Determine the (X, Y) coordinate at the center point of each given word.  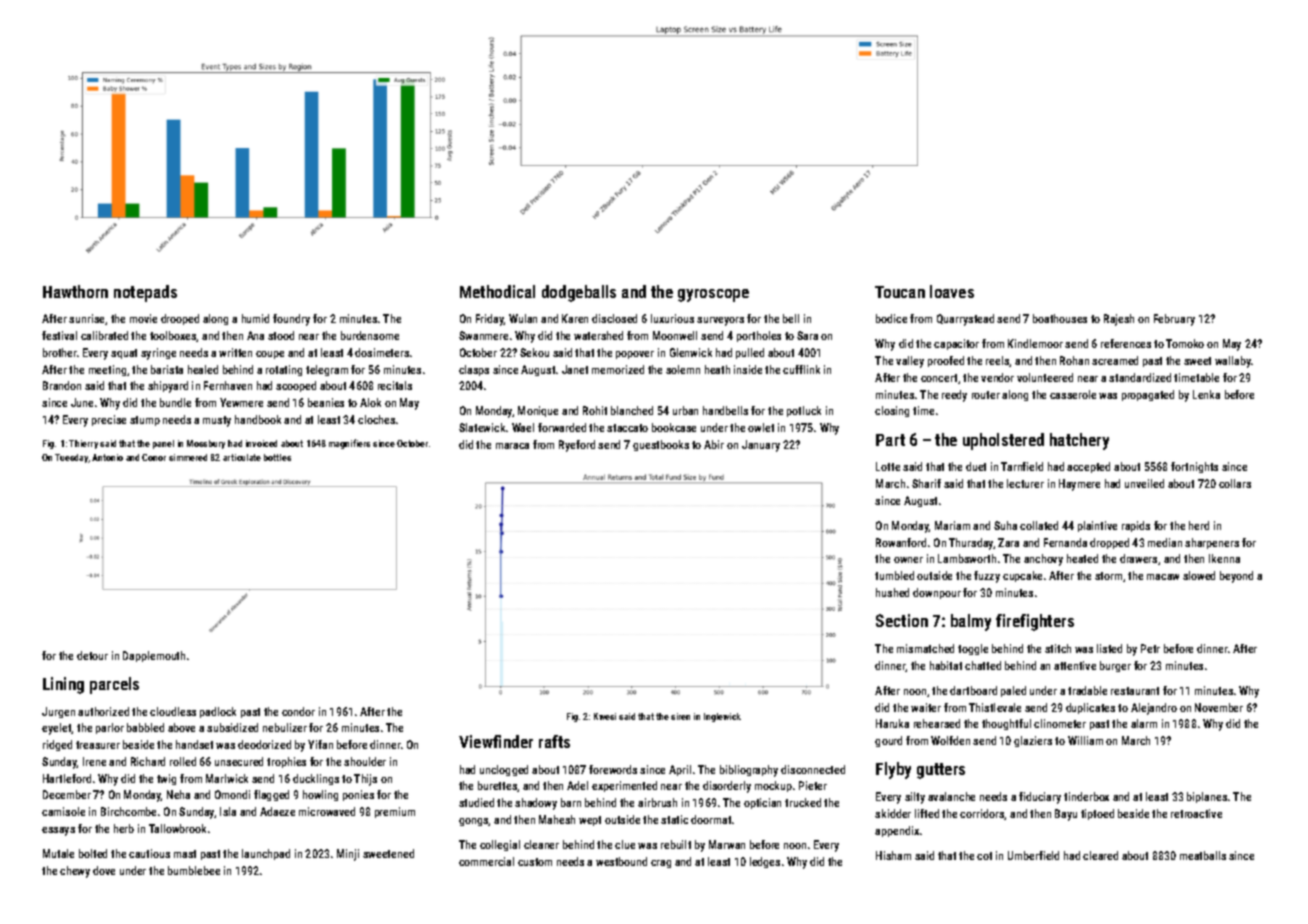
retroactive (1196, 813)
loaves (952, 291)
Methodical (497, 291)
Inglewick (722, 717)
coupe (270, 355)
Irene (94, 761)
